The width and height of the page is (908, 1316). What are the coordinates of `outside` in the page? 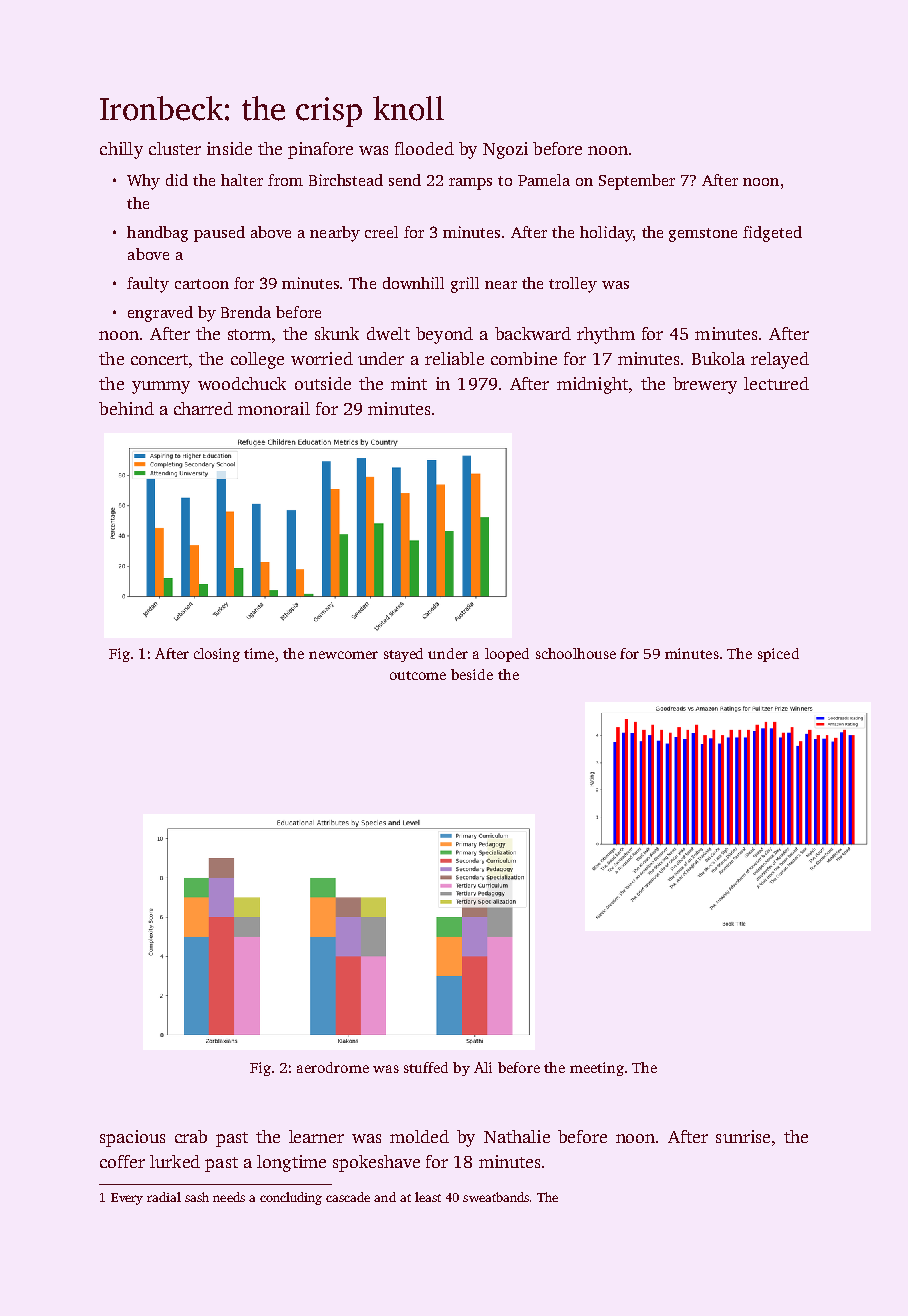 It's located at (323, 383).
